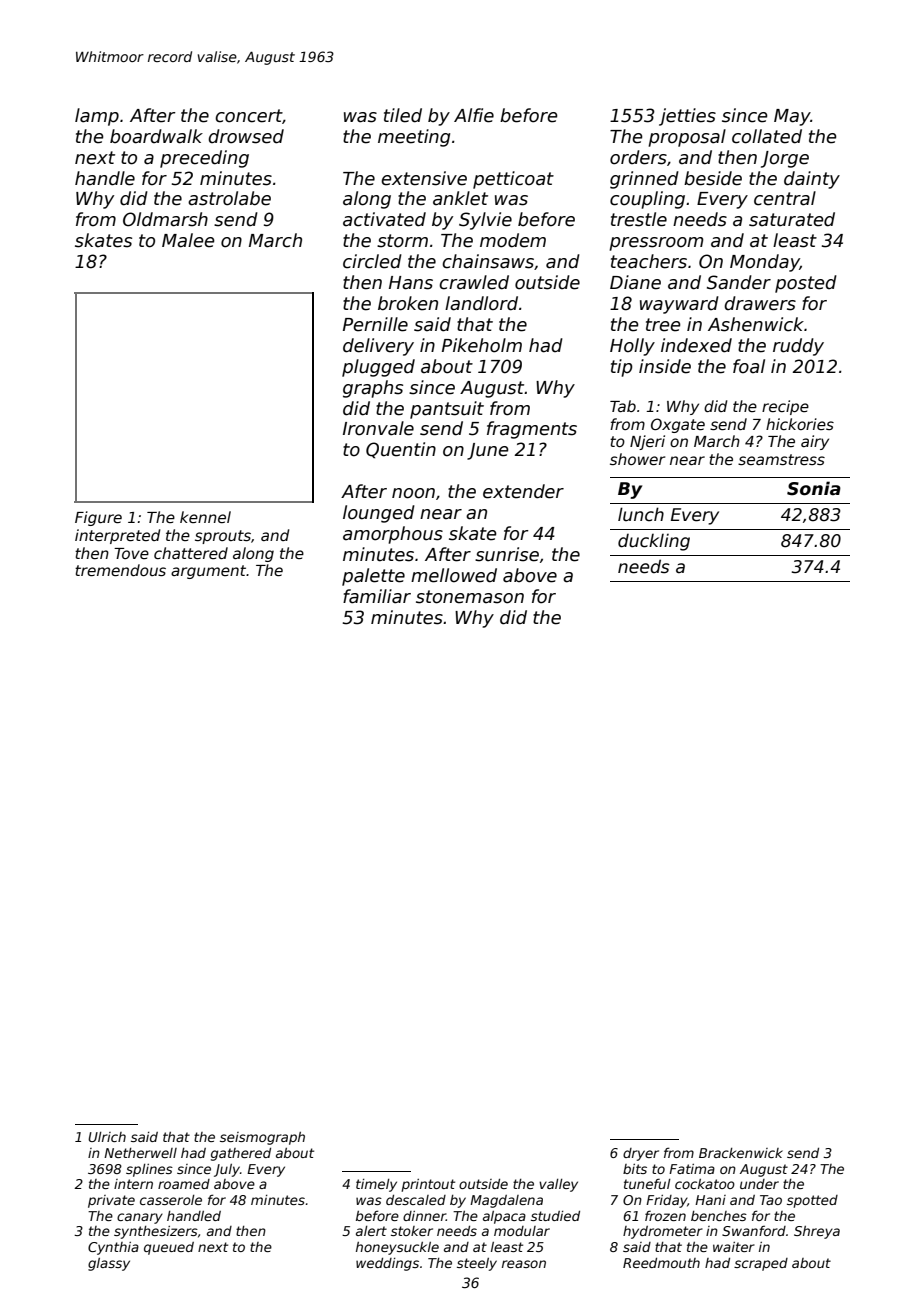 The image size is (924, 1308). Describe the element at coordinates (208, 572) in the page. I see `argument` at that location.
